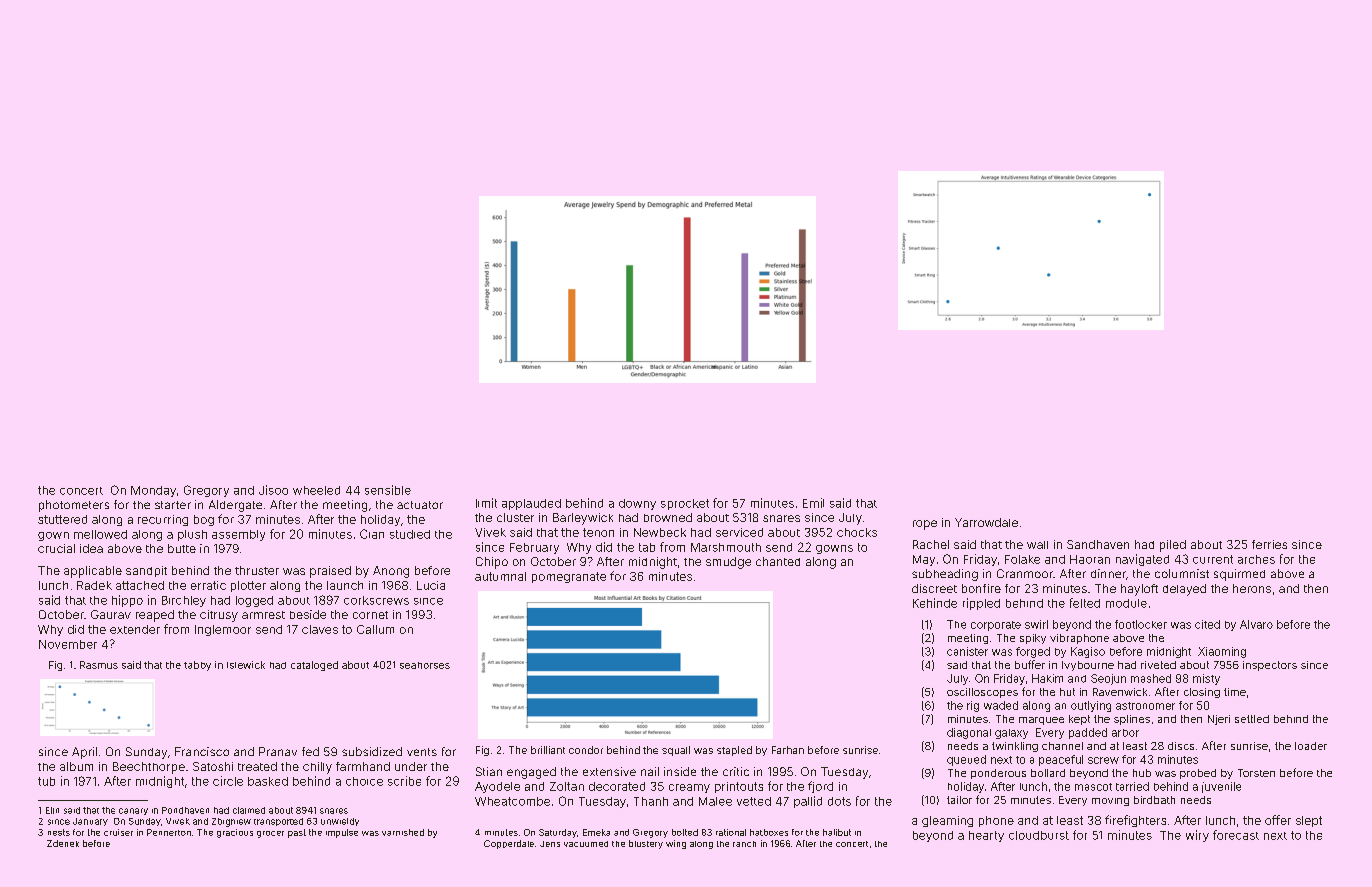 This image has width=1372, height=887. I want to click on basked, so click(268, 781).
